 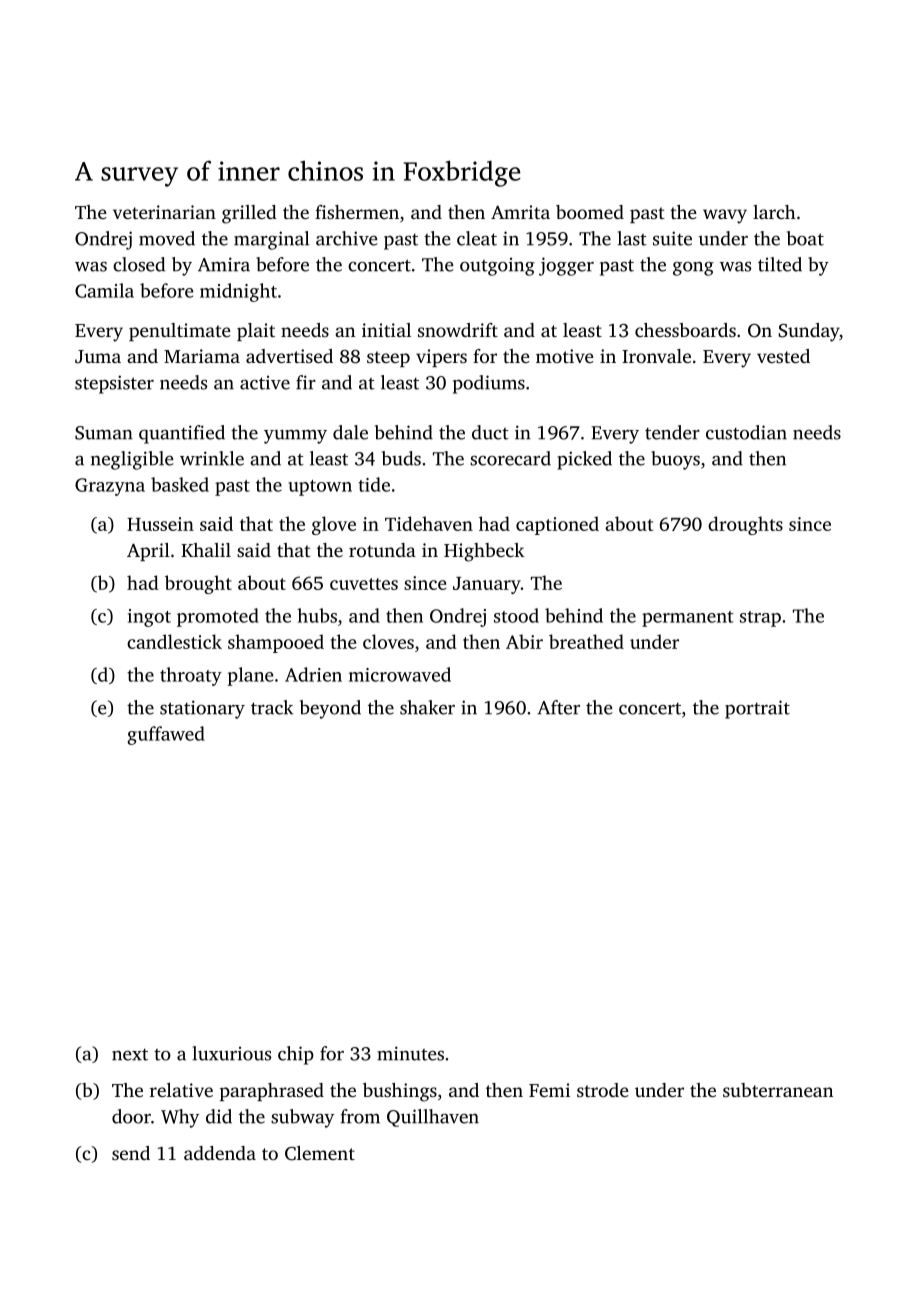 I want to click on moved, so click(x=167, y=238).
